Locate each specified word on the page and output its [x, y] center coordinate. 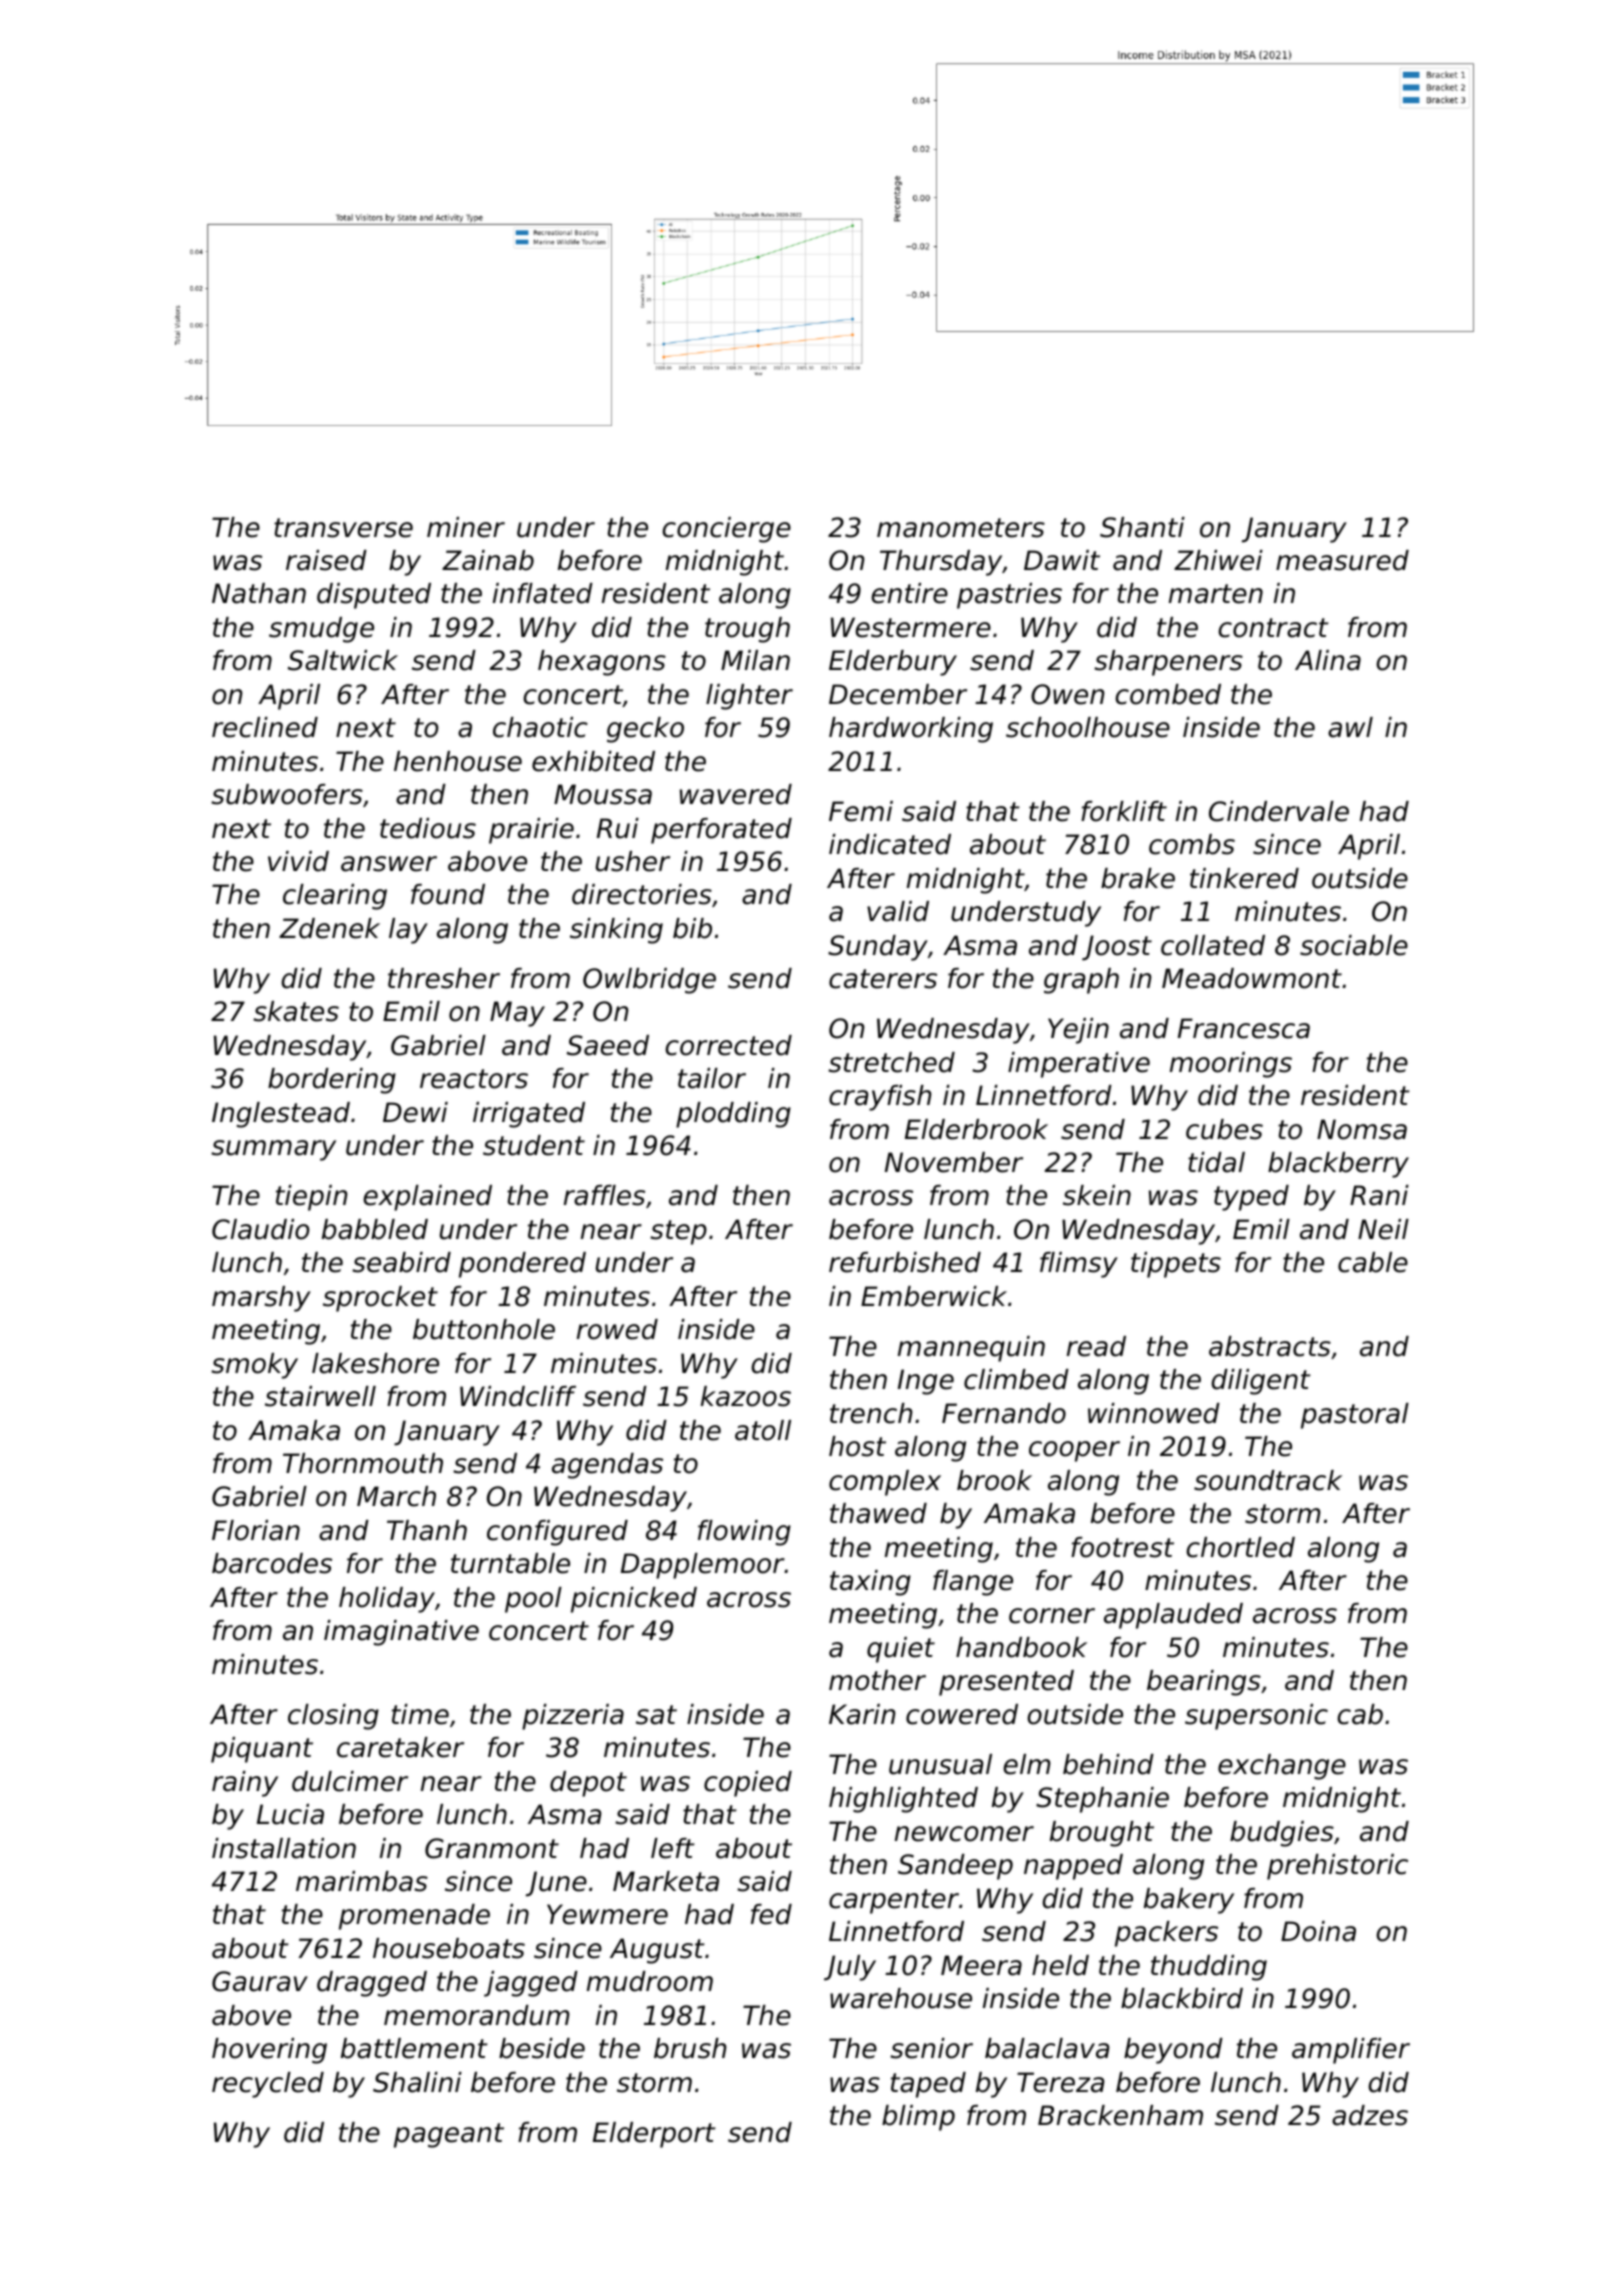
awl [1350, 727]
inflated [543, 593]
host [857, 1446]
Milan [755, 660]
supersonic [1256, 1717]
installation [284, 1848]
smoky [254, 1366]
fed [771, 1914]
